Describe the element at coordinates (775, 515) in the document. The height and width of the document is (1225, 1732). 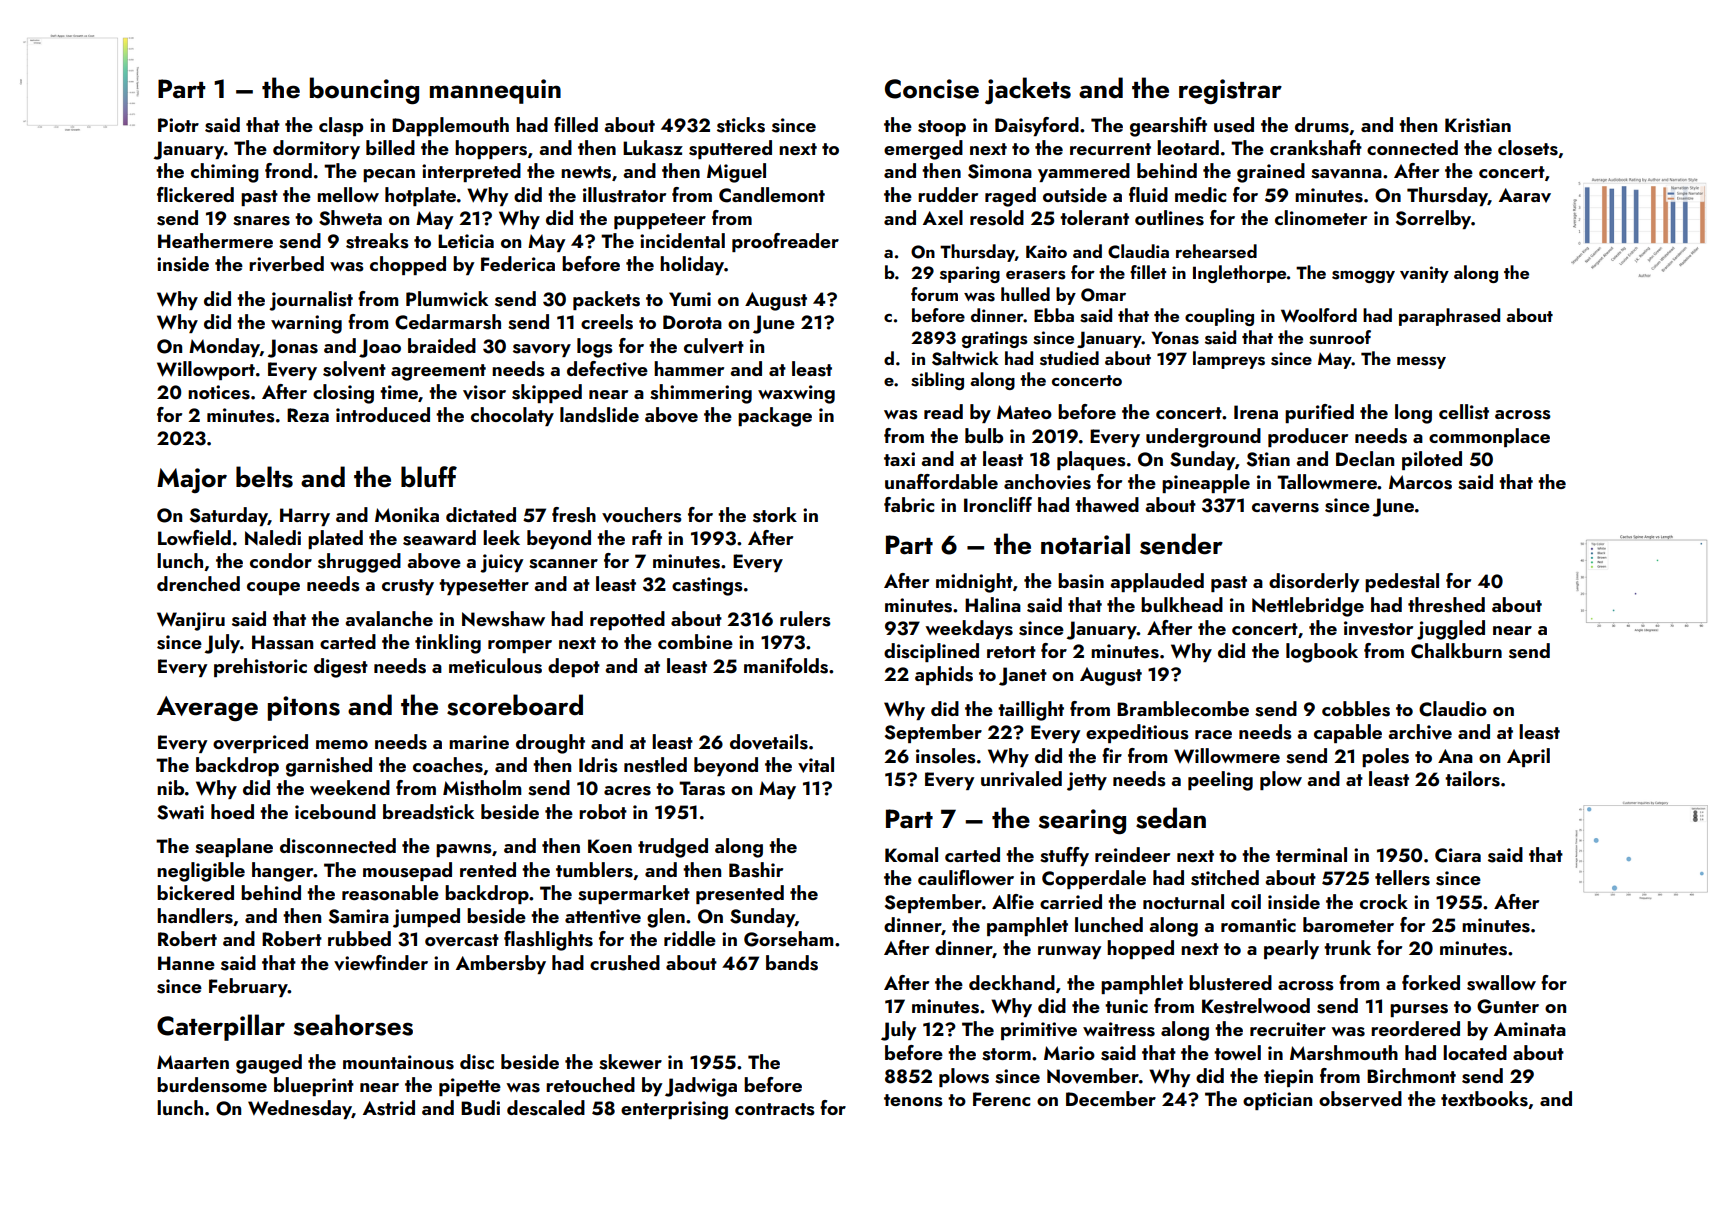
I see `stork` at that location.
